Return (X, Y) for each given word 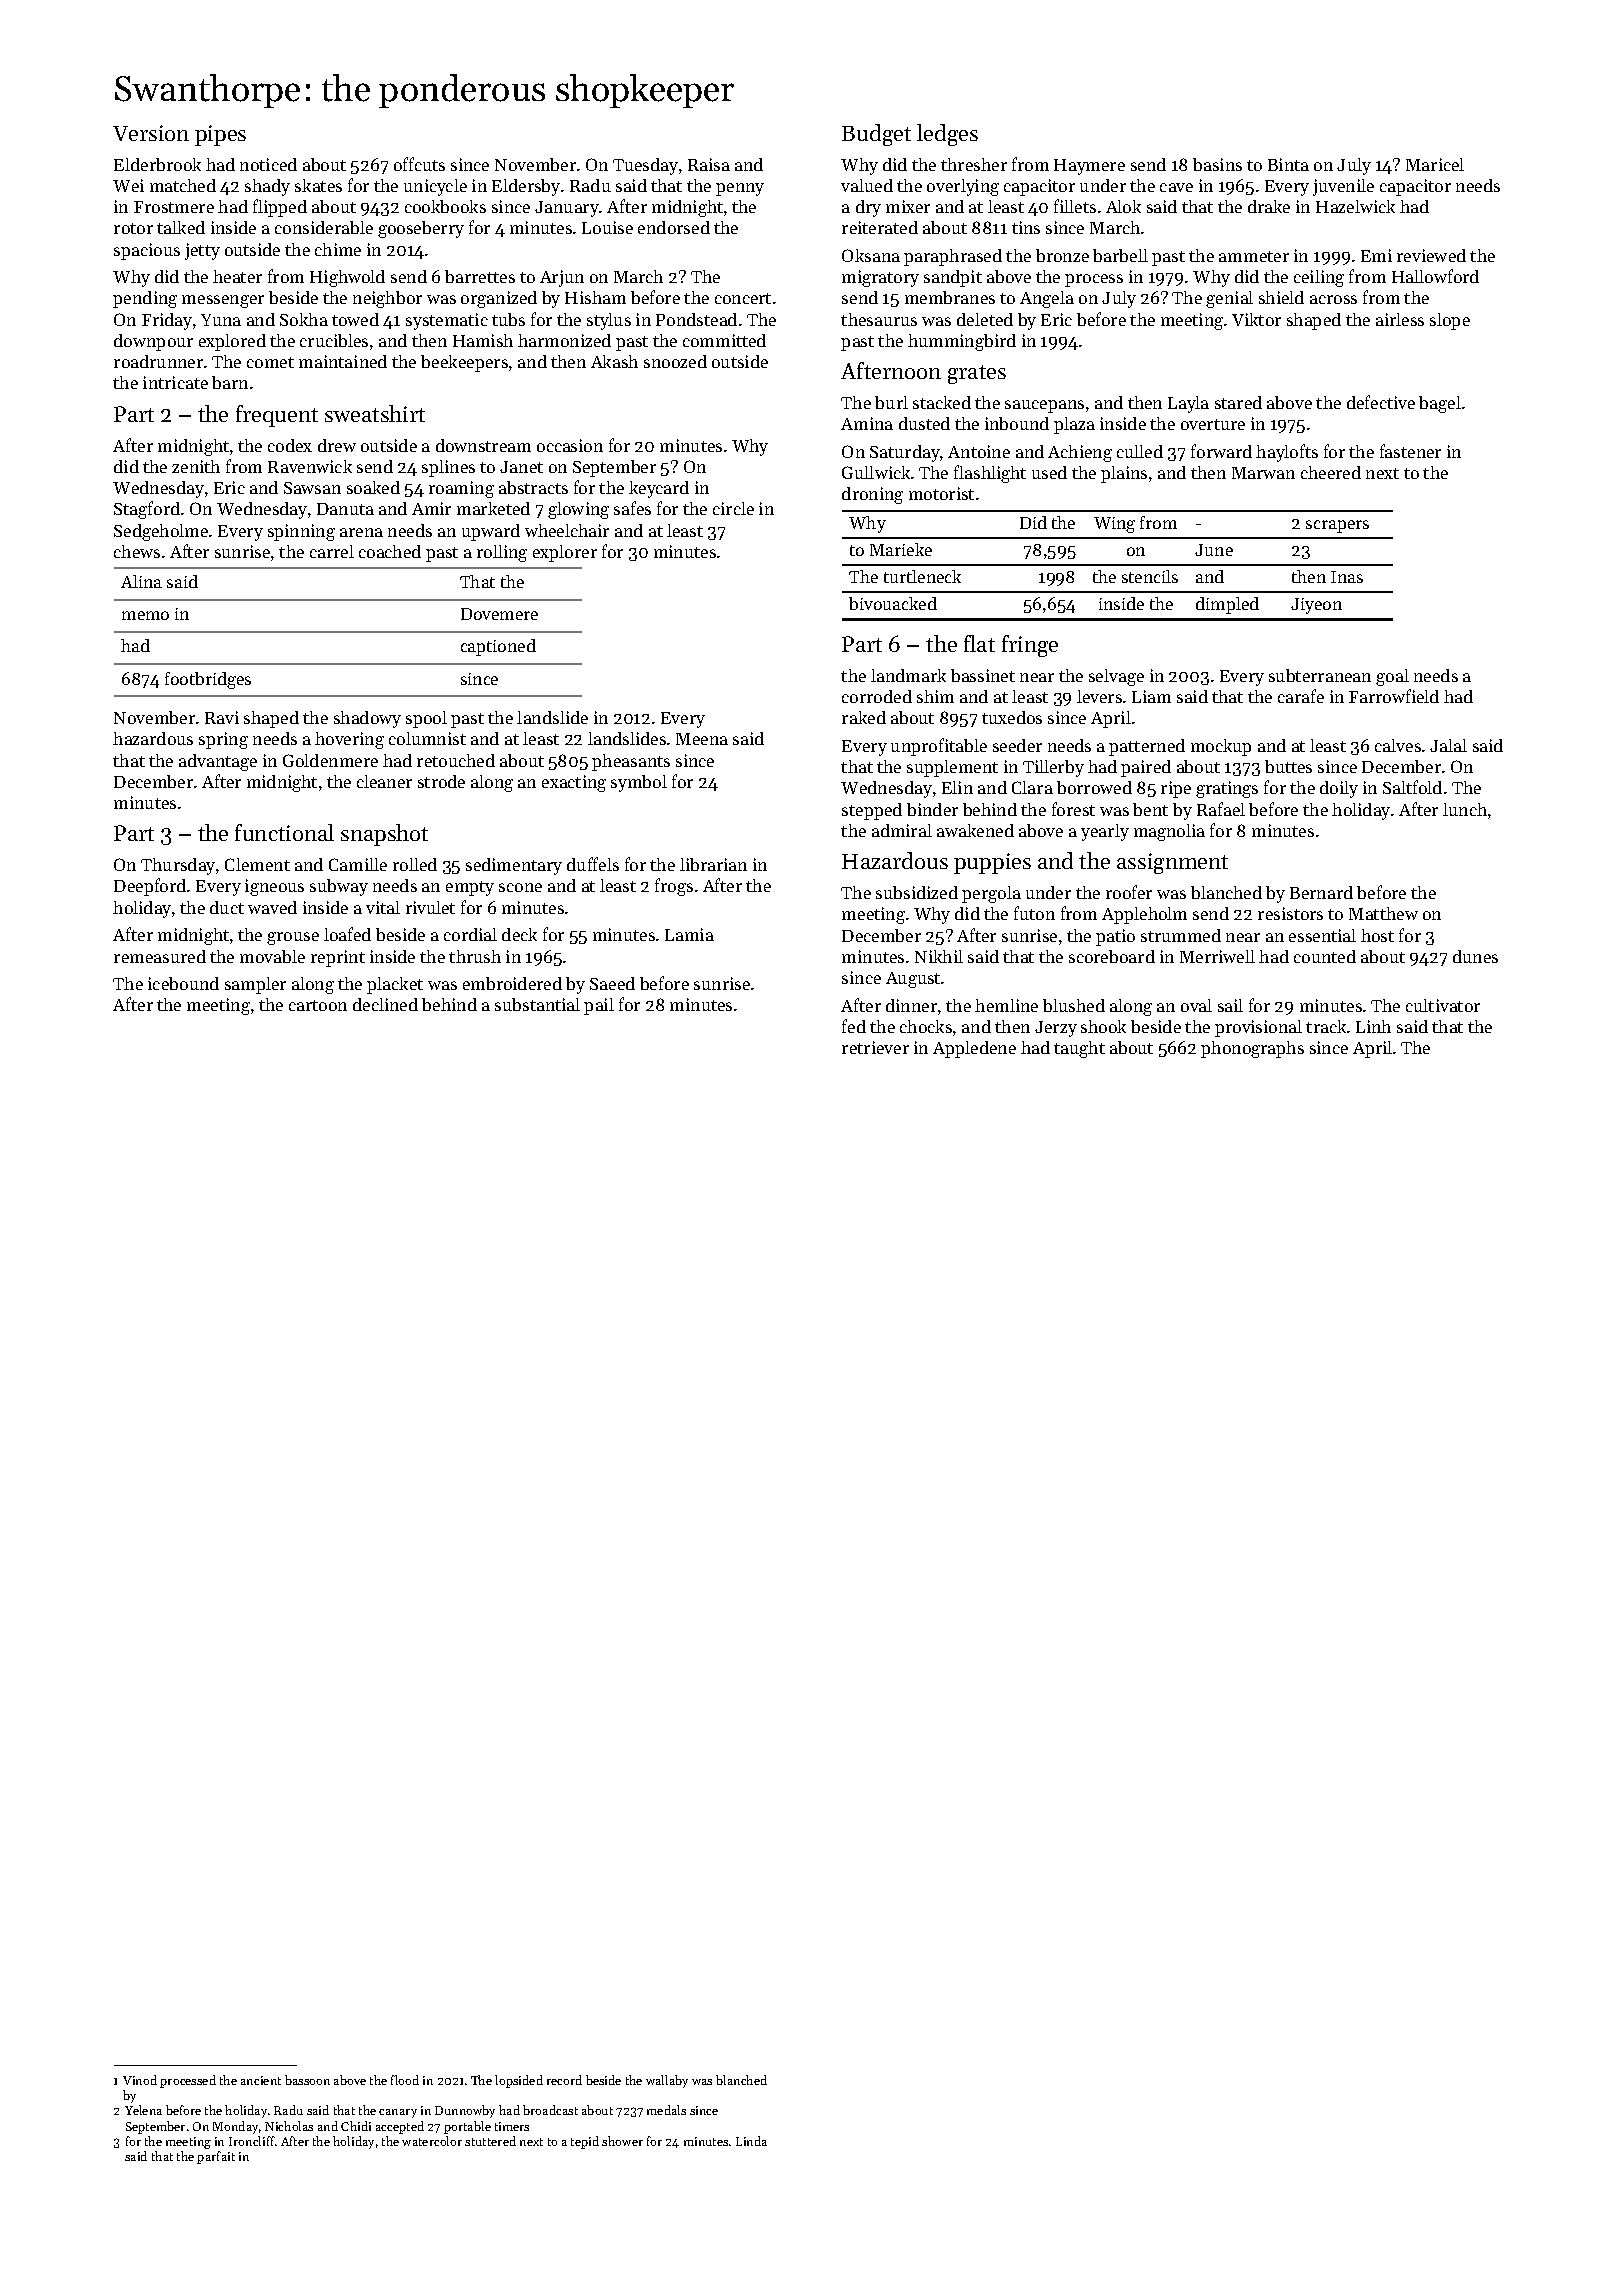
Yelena (143, 2110)
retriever (875, 1047)
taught (1079, 1049)
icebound (183, 983)
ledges (947, 135)
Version (151, 133)
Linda (751, 2141)
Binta (1288, 164)
